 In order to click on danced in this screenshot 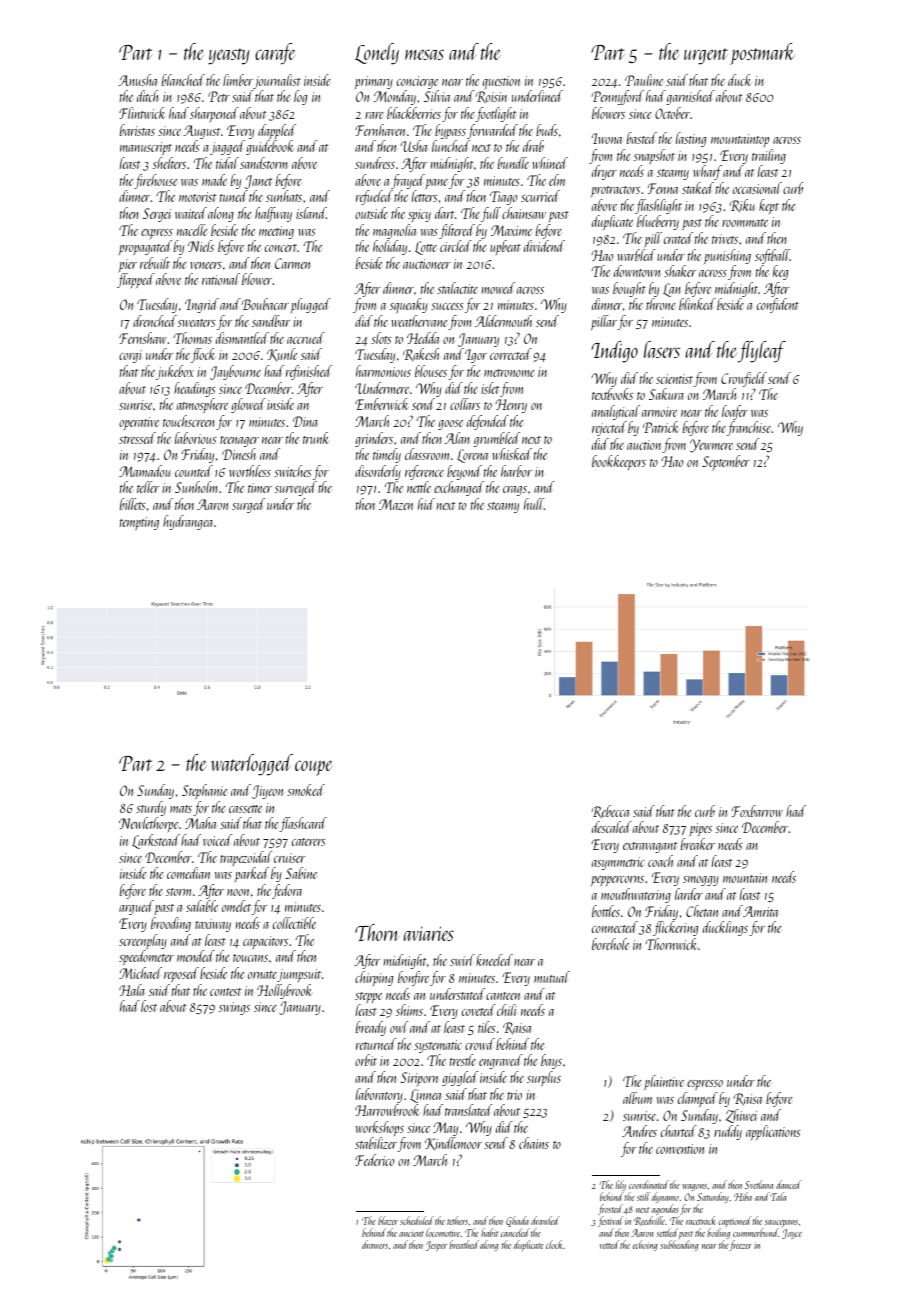, I will do `click(788, 1184)`.
